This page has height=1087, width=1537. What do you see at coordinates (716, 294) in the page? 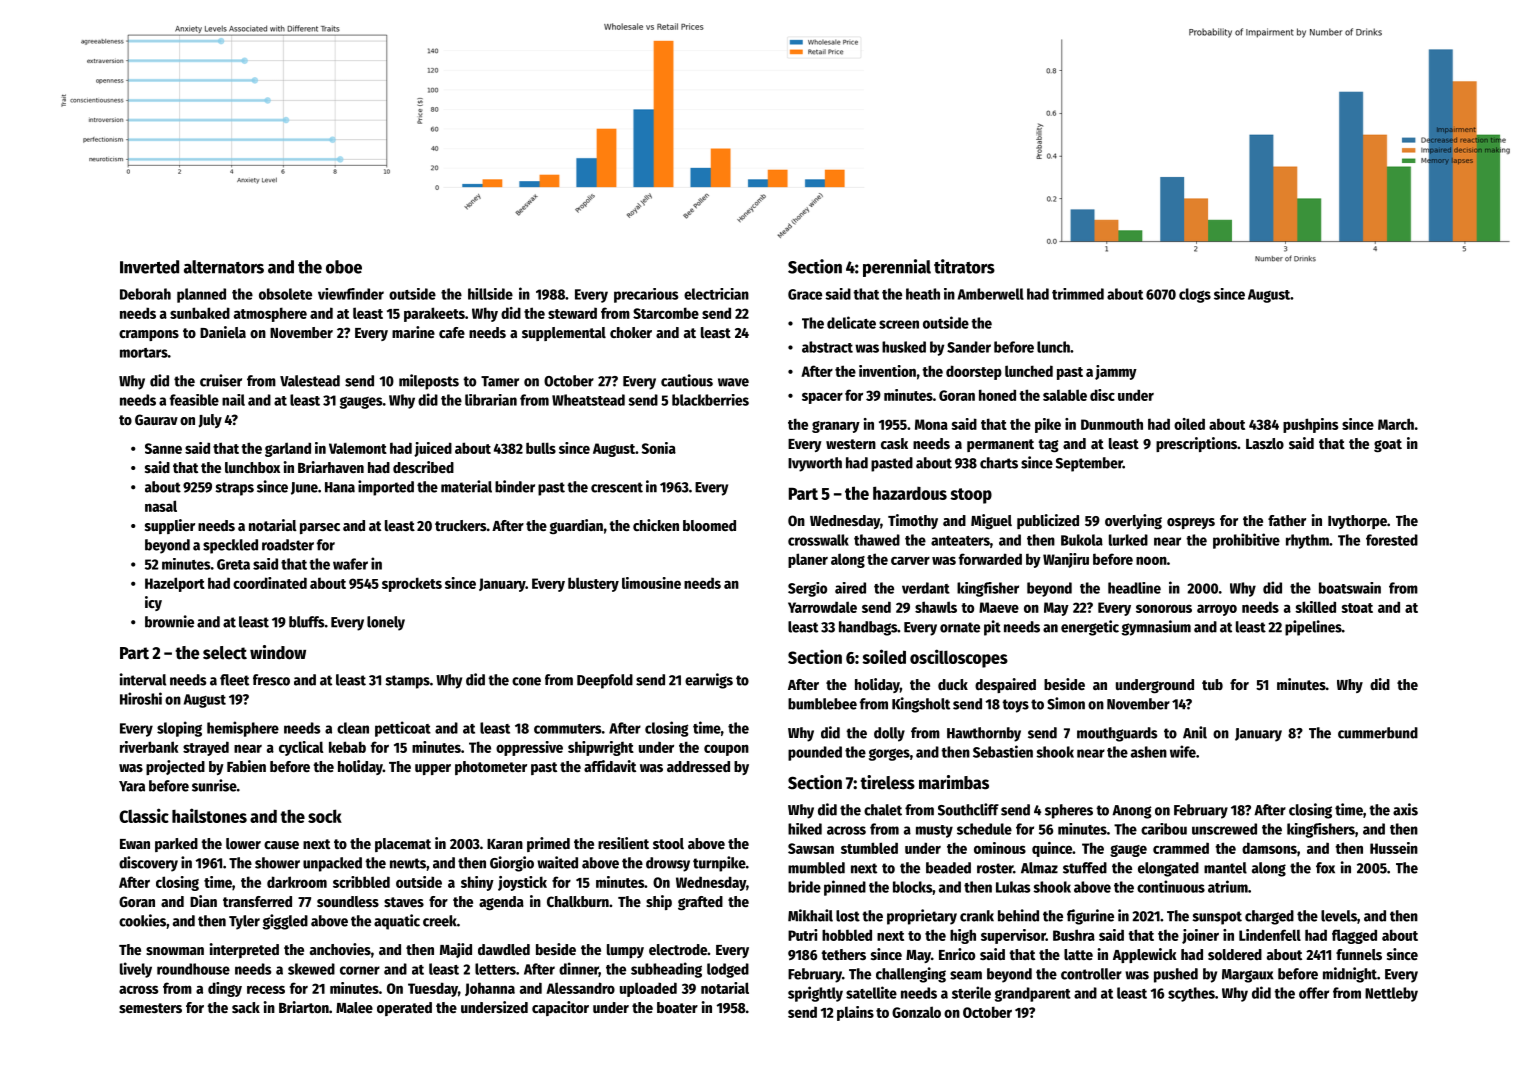
I see `electrician` at bounding box center [716, 294].
